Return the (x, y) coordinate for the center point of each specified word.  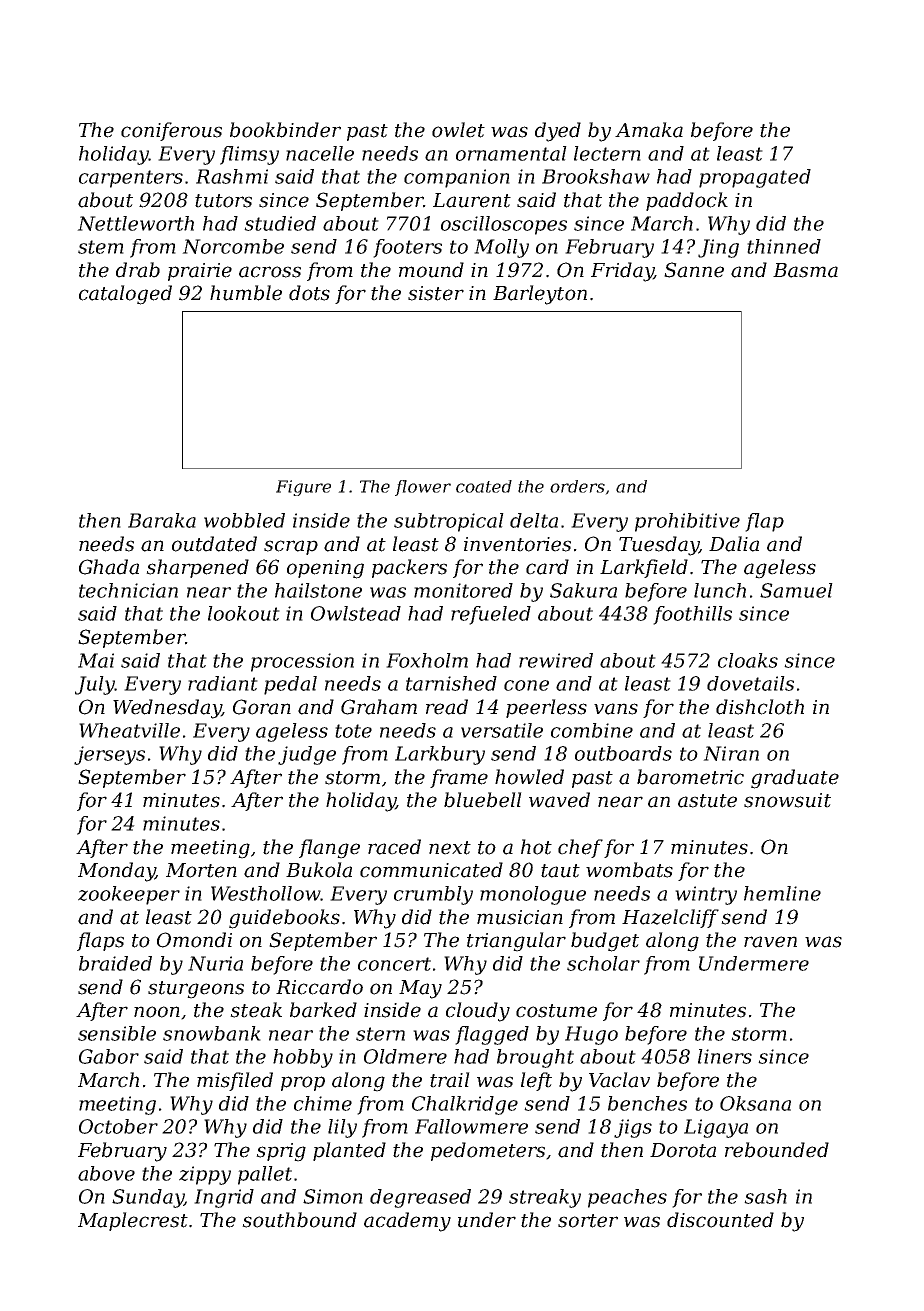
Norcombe (233, 246)
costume (556, 1011)
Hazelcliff (670, 918)
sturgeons (196, 990)
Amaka (649, 130)
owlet (458, 130)
